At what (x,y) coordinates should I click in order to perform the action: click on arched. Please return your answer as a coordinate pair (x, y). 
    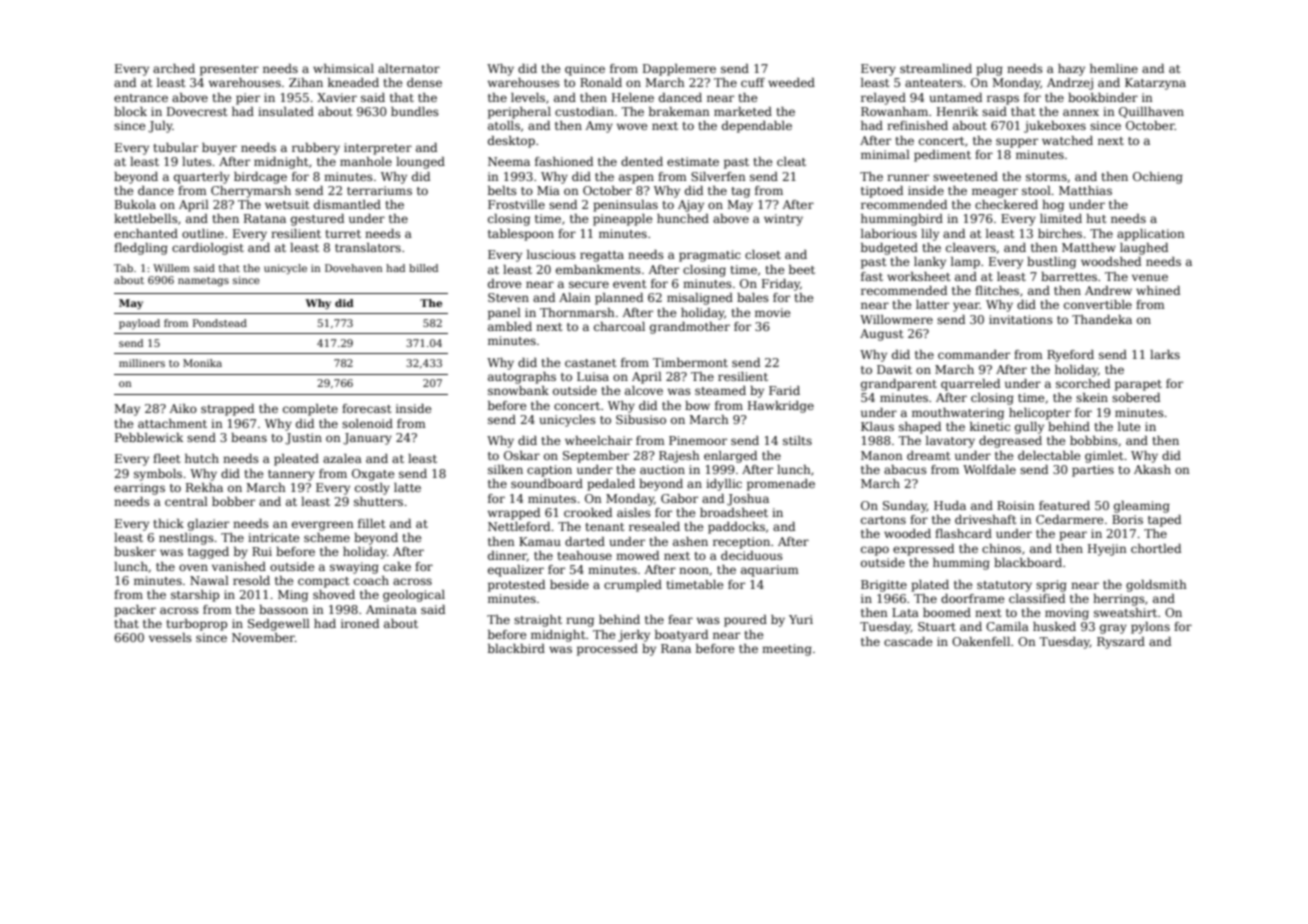
    Looking at the image, I should click on (174, 68).
